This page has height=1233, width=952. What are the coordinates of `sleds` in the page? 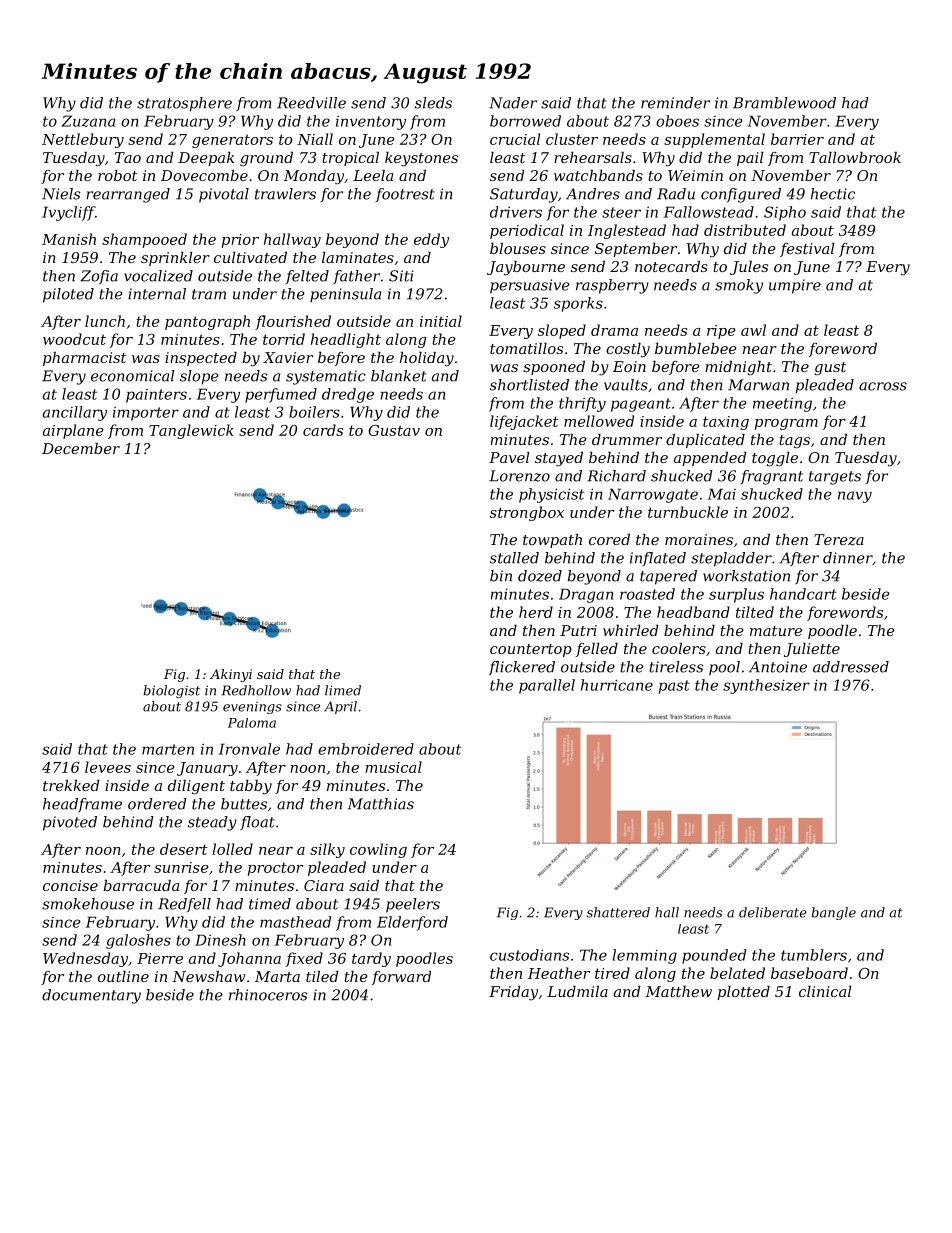 It's located at (433, 103).
